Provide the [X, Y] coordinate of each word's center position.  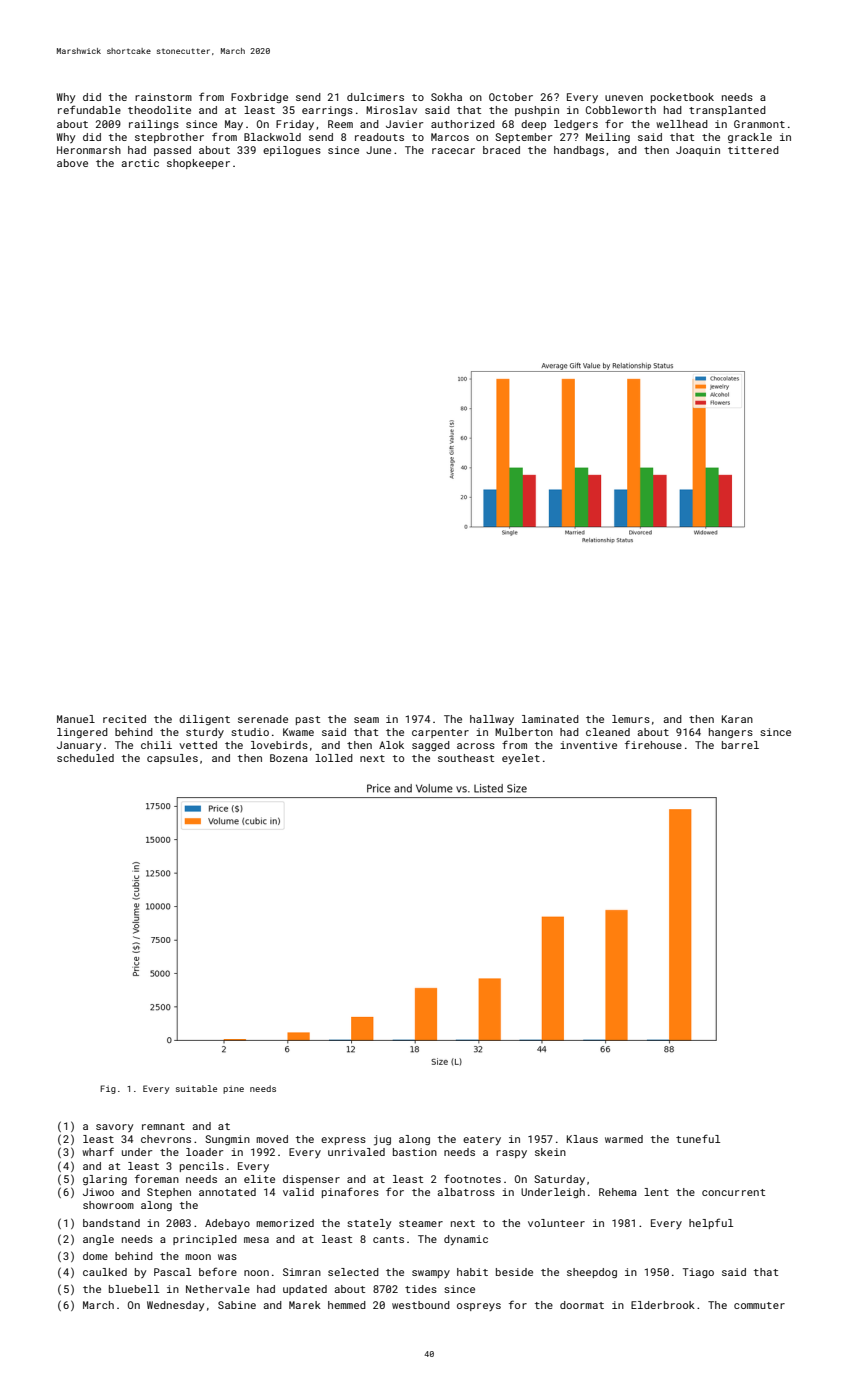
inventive [588, 745]
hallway [492, 720]
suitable [196, 1088]
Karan [737, 719]
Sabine [237, 1305]
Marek [305, 1305]
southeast [466, 758]
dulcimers [375, 97]
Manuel [76, 719]
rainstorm [163, 97]
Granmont [759, 124]
